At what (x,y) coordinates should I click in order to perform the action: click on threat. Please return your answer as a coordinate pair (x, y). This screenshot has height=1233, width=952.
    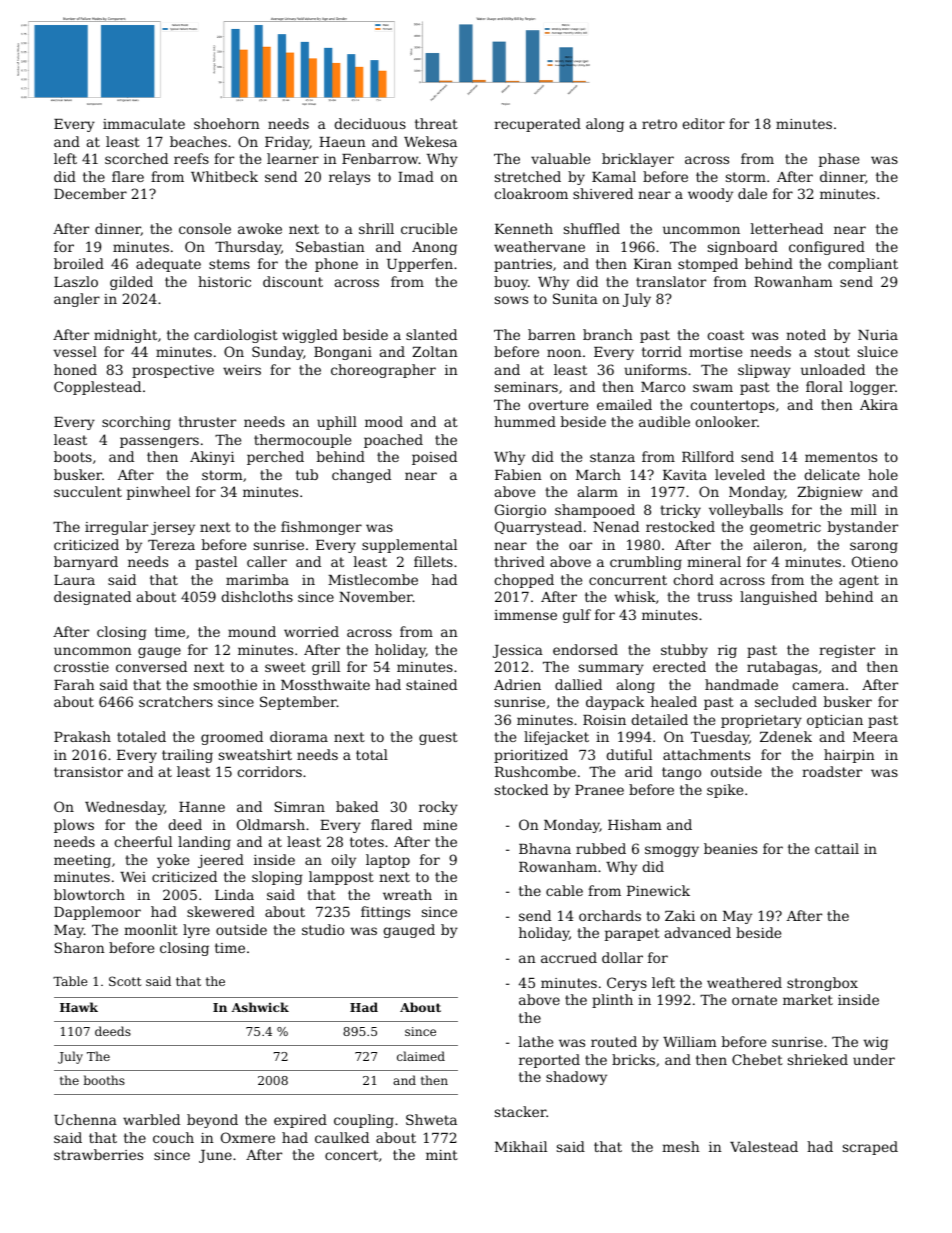
    Looking at the image, I should click on (436, 123).
